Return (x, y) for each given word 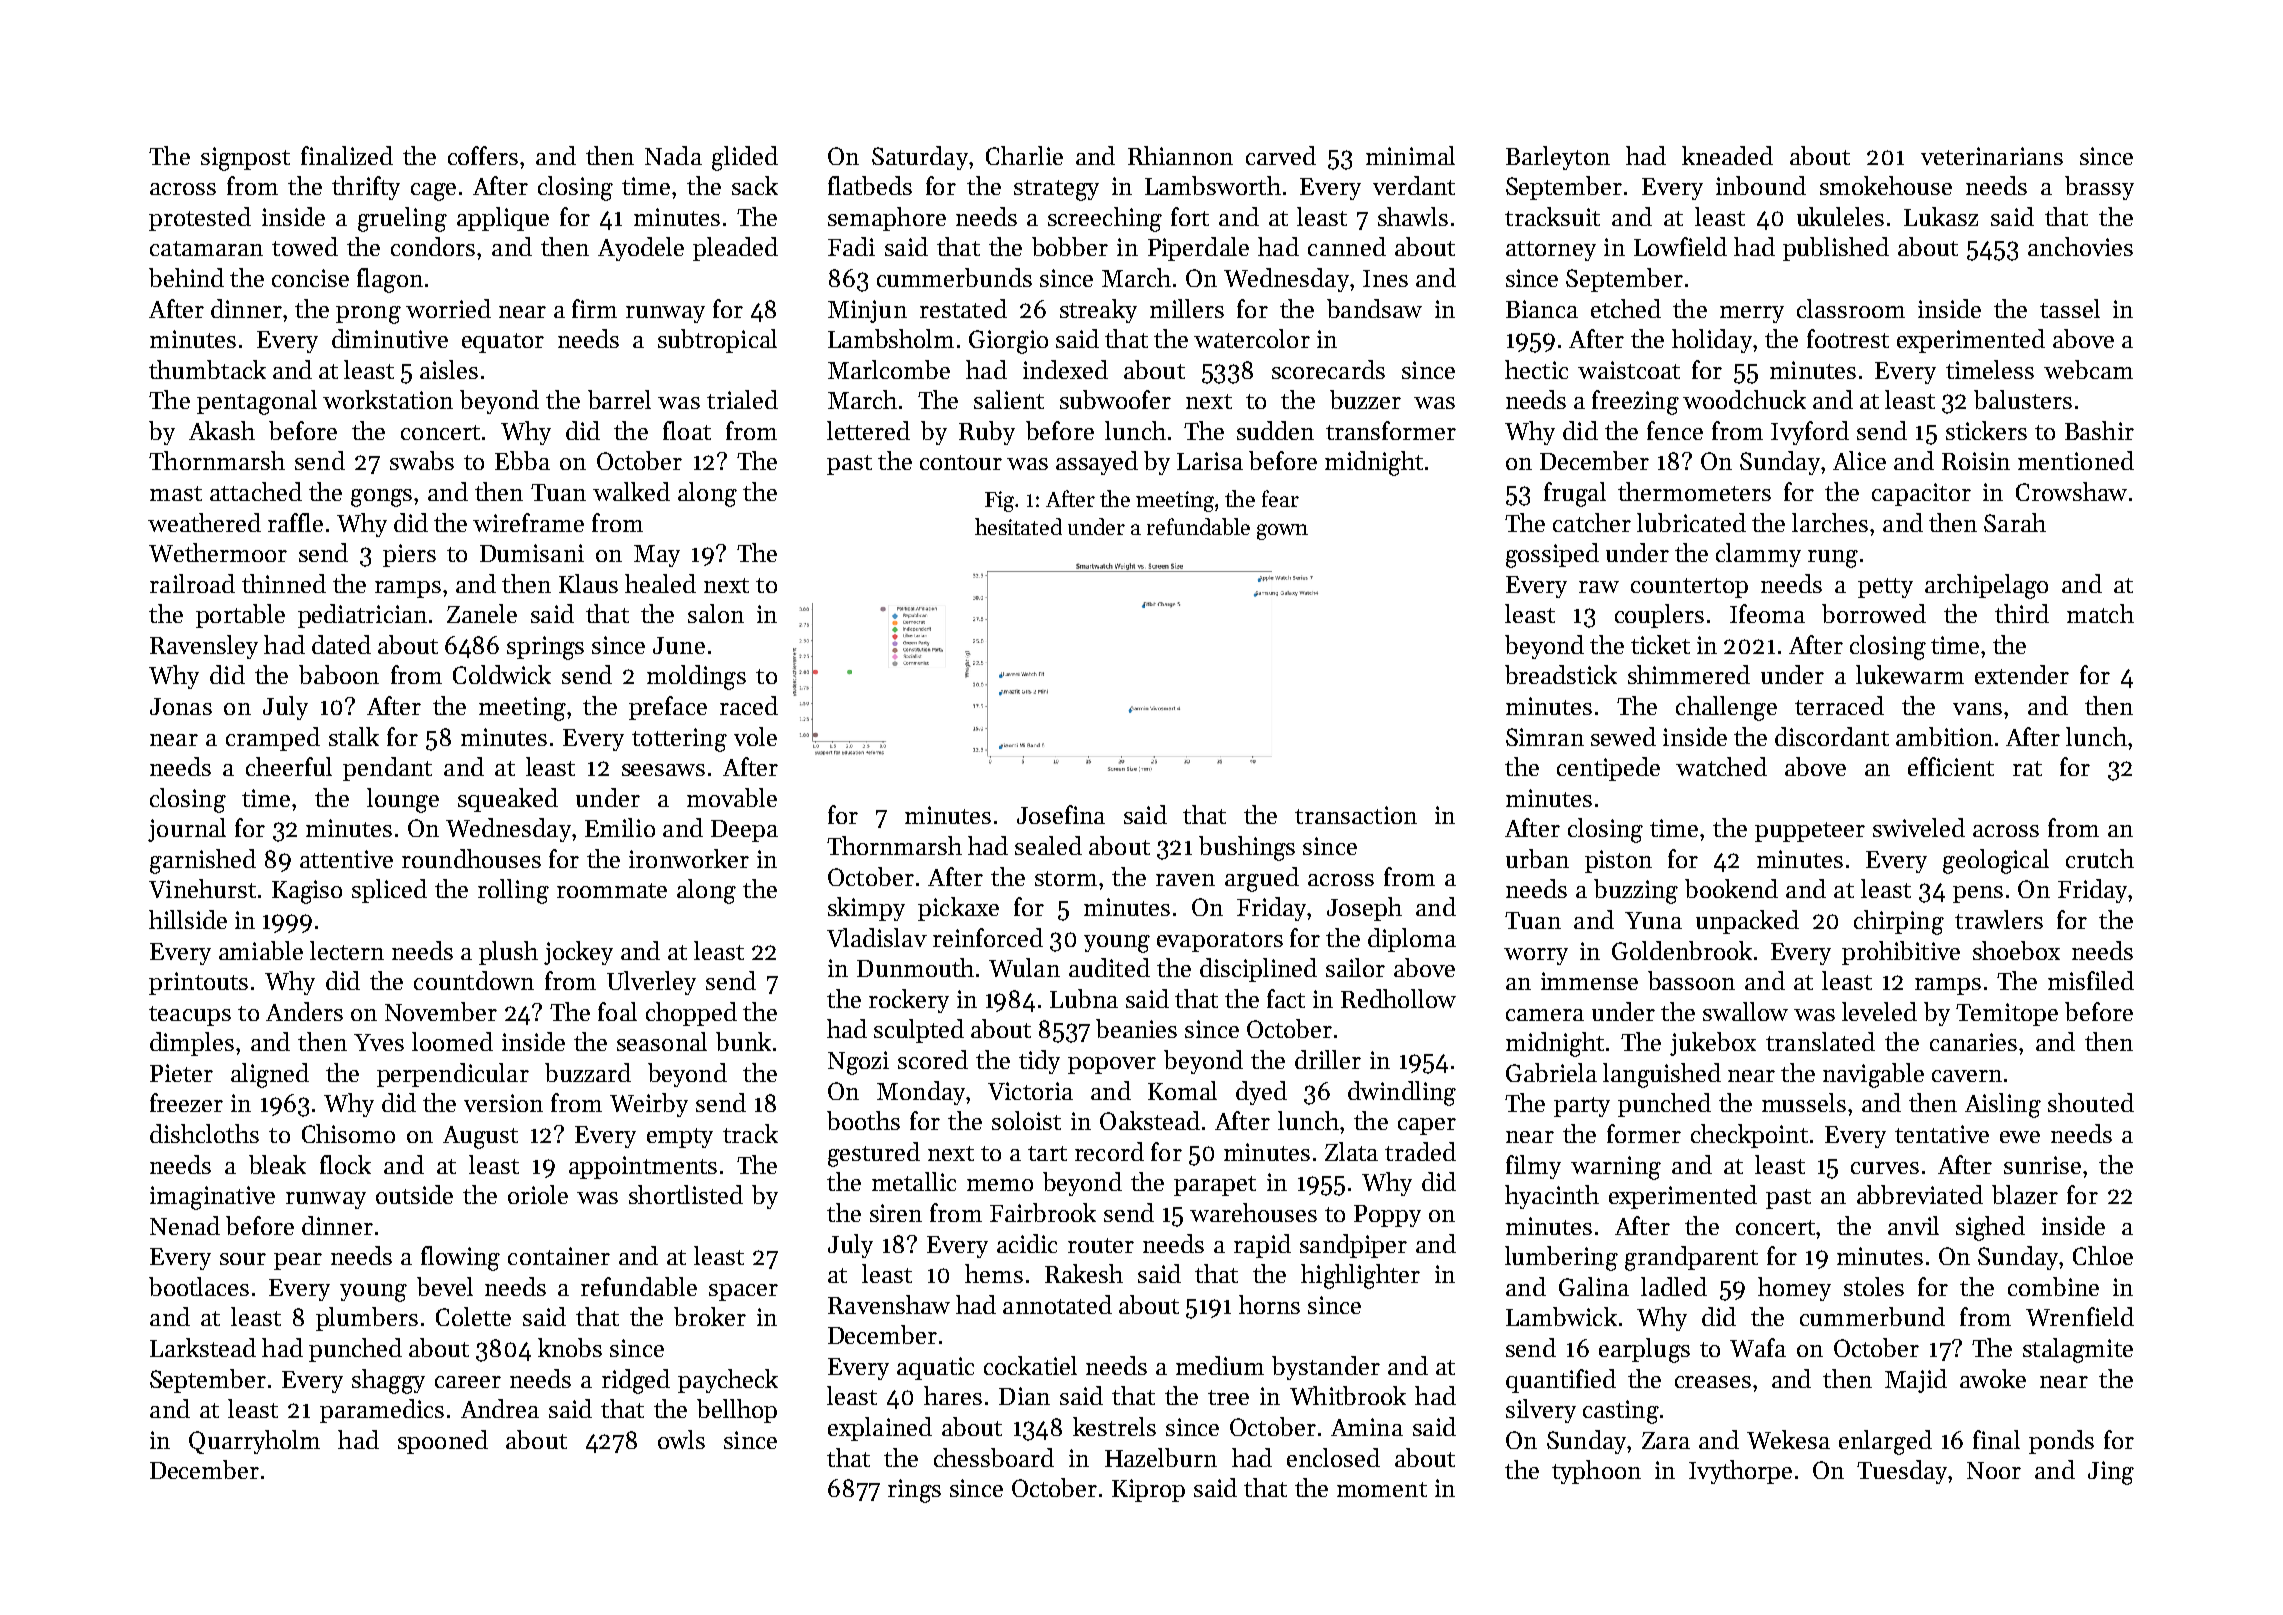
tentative (1942, 1134)
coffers (483, 155)
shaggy (388, 1381)
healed (660, 583)
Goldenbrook (1682, 950)
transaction (1356, 815)
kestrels (1114, 1426)
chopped (691, 1014)
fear (1280, 498)
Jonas (181, 706)
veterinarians (1992, 156)
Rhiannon (1180, 155)
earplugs (1644, 1350)
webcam (2088, 369)
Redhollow (1398, 998)
